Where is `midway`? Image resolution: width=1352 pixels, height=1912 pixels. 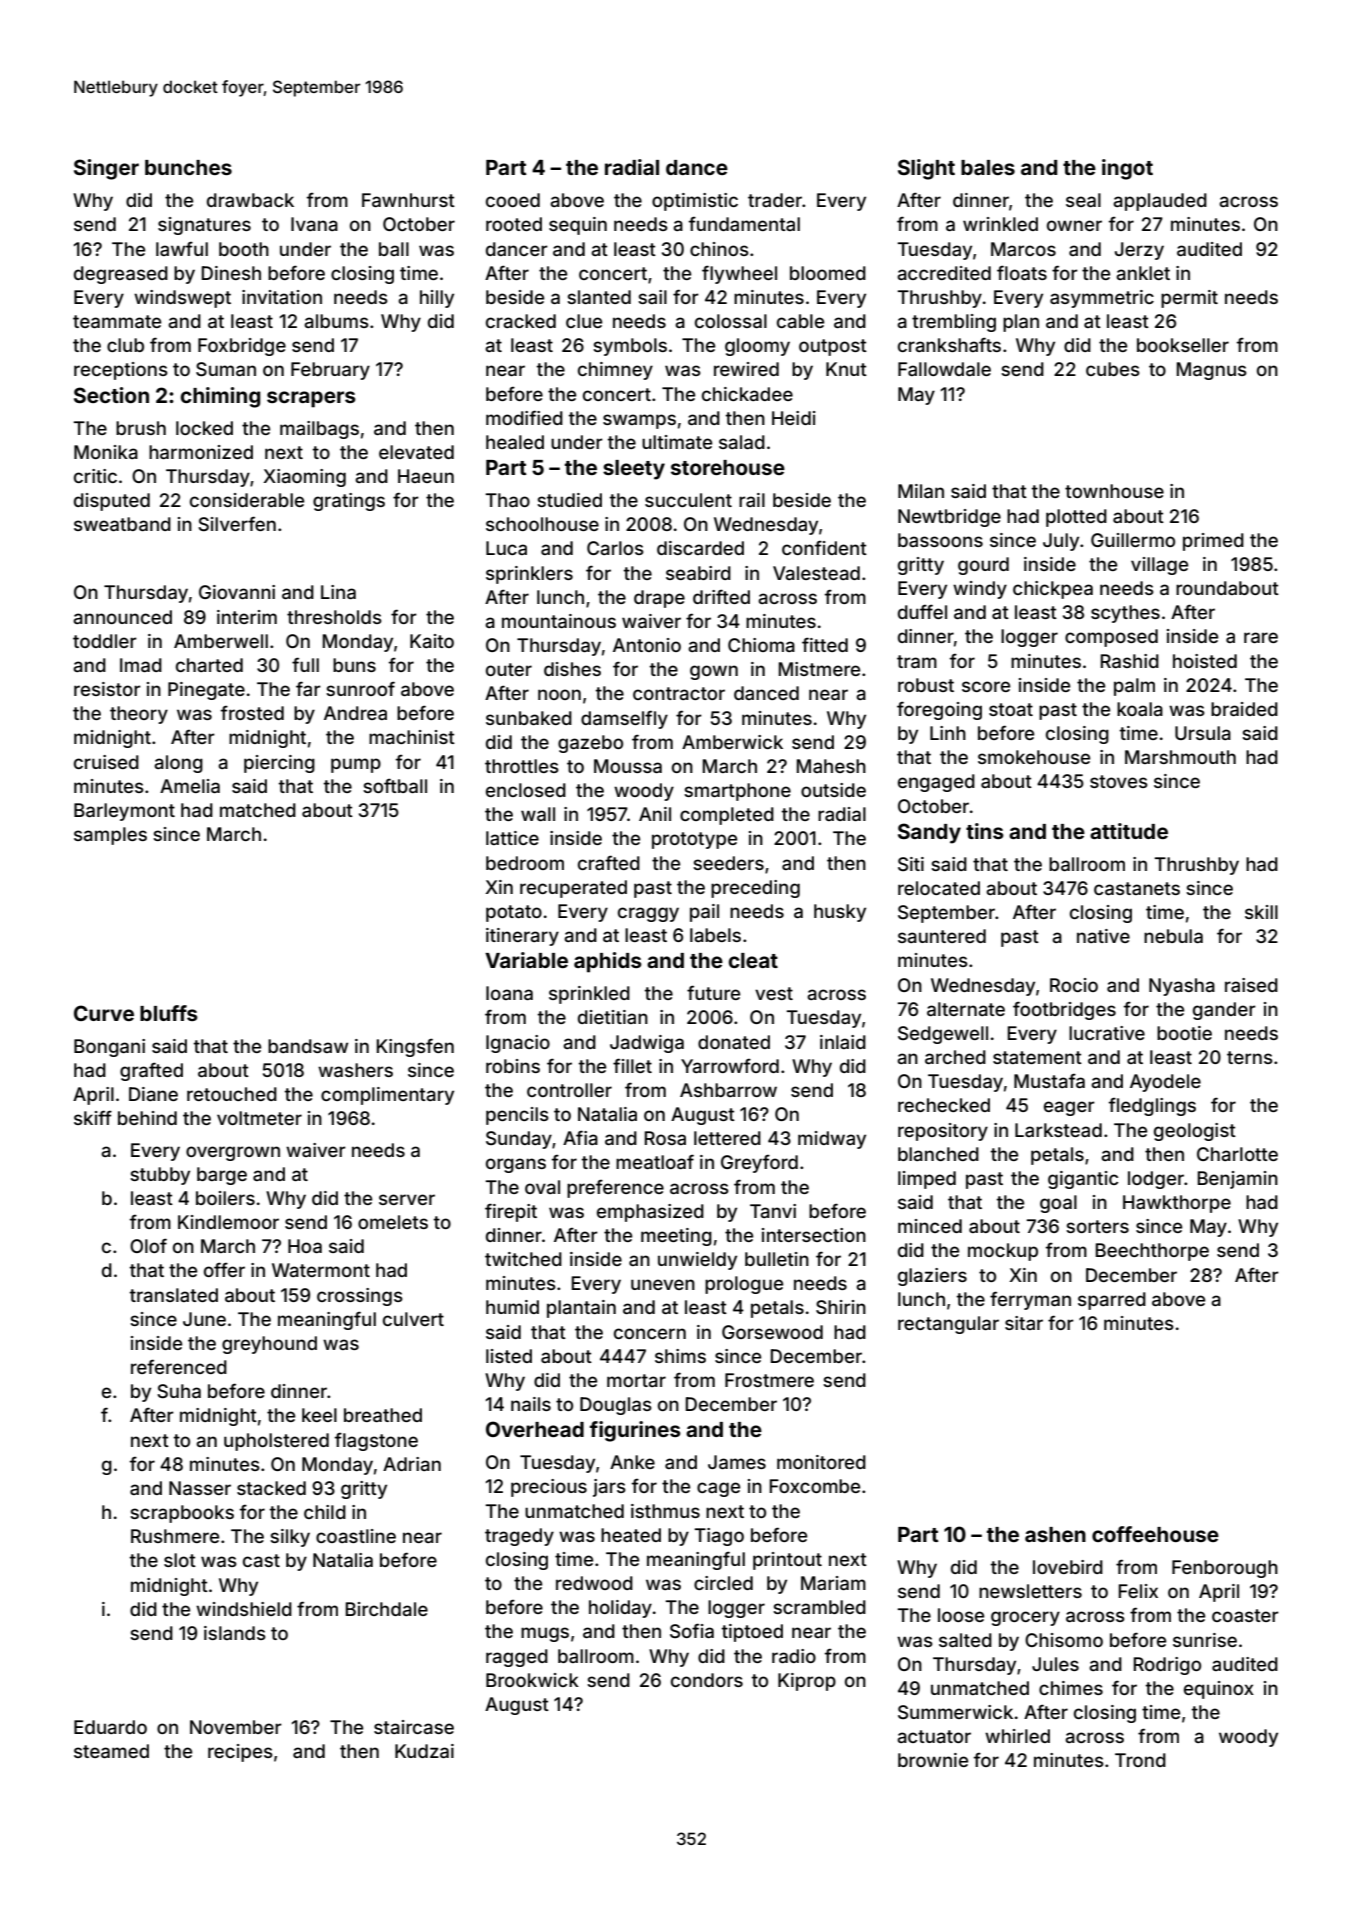
midway is located at coordinates (832, 1140).
